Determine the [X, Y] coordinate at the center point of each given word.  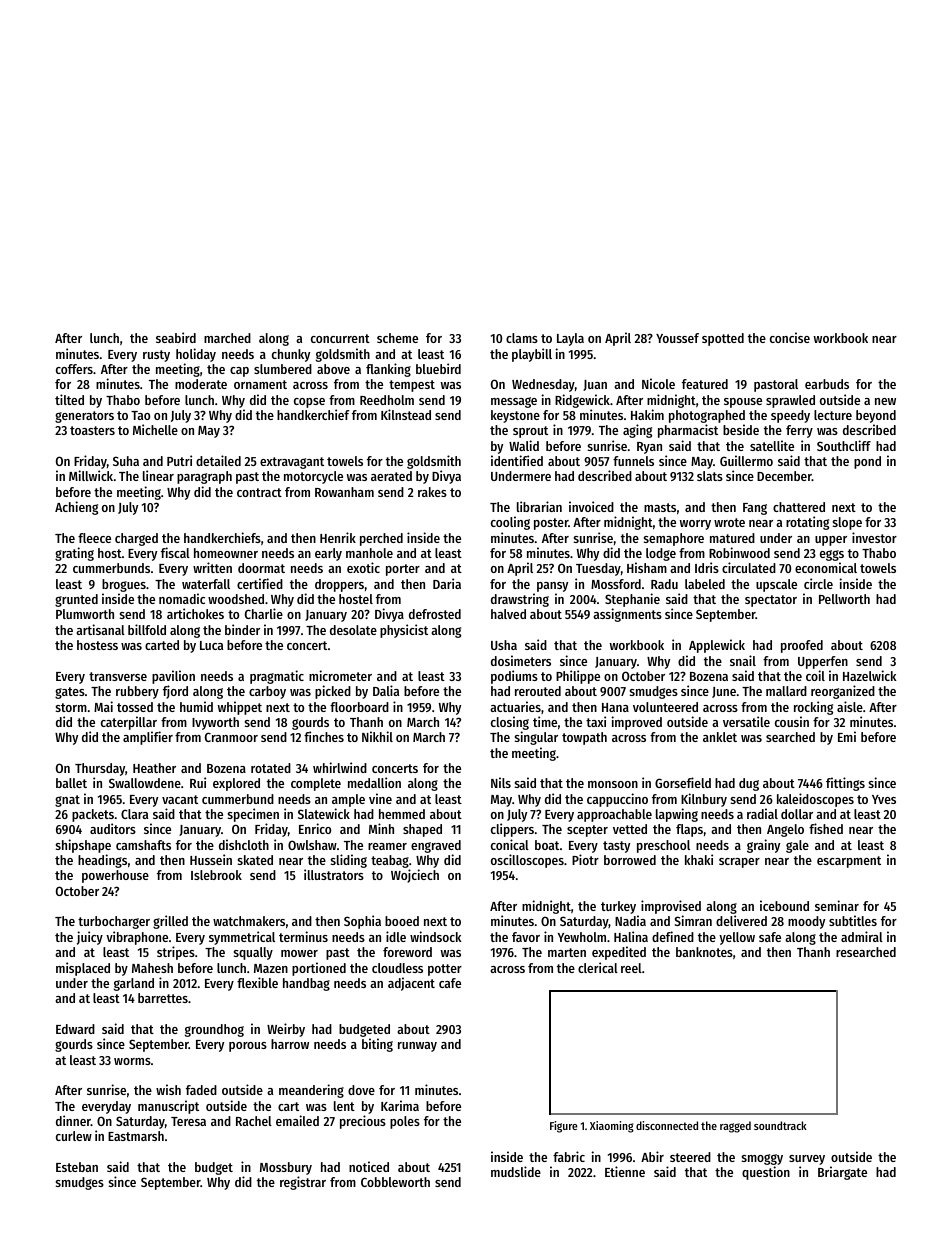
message [514, 402]
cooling [510, 523]
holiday [196, 355]
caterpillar [129, 723]
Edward [75, 1029]
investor [874, 537]
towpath [584, 738]
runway [417, 1047]
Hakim [647, 414]
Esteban [77, 1167]
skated [255, 860]
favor [526, 937]
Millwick [91, 475]
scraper [739, 863]
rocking [813, 708]
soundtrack [780, 1125]
